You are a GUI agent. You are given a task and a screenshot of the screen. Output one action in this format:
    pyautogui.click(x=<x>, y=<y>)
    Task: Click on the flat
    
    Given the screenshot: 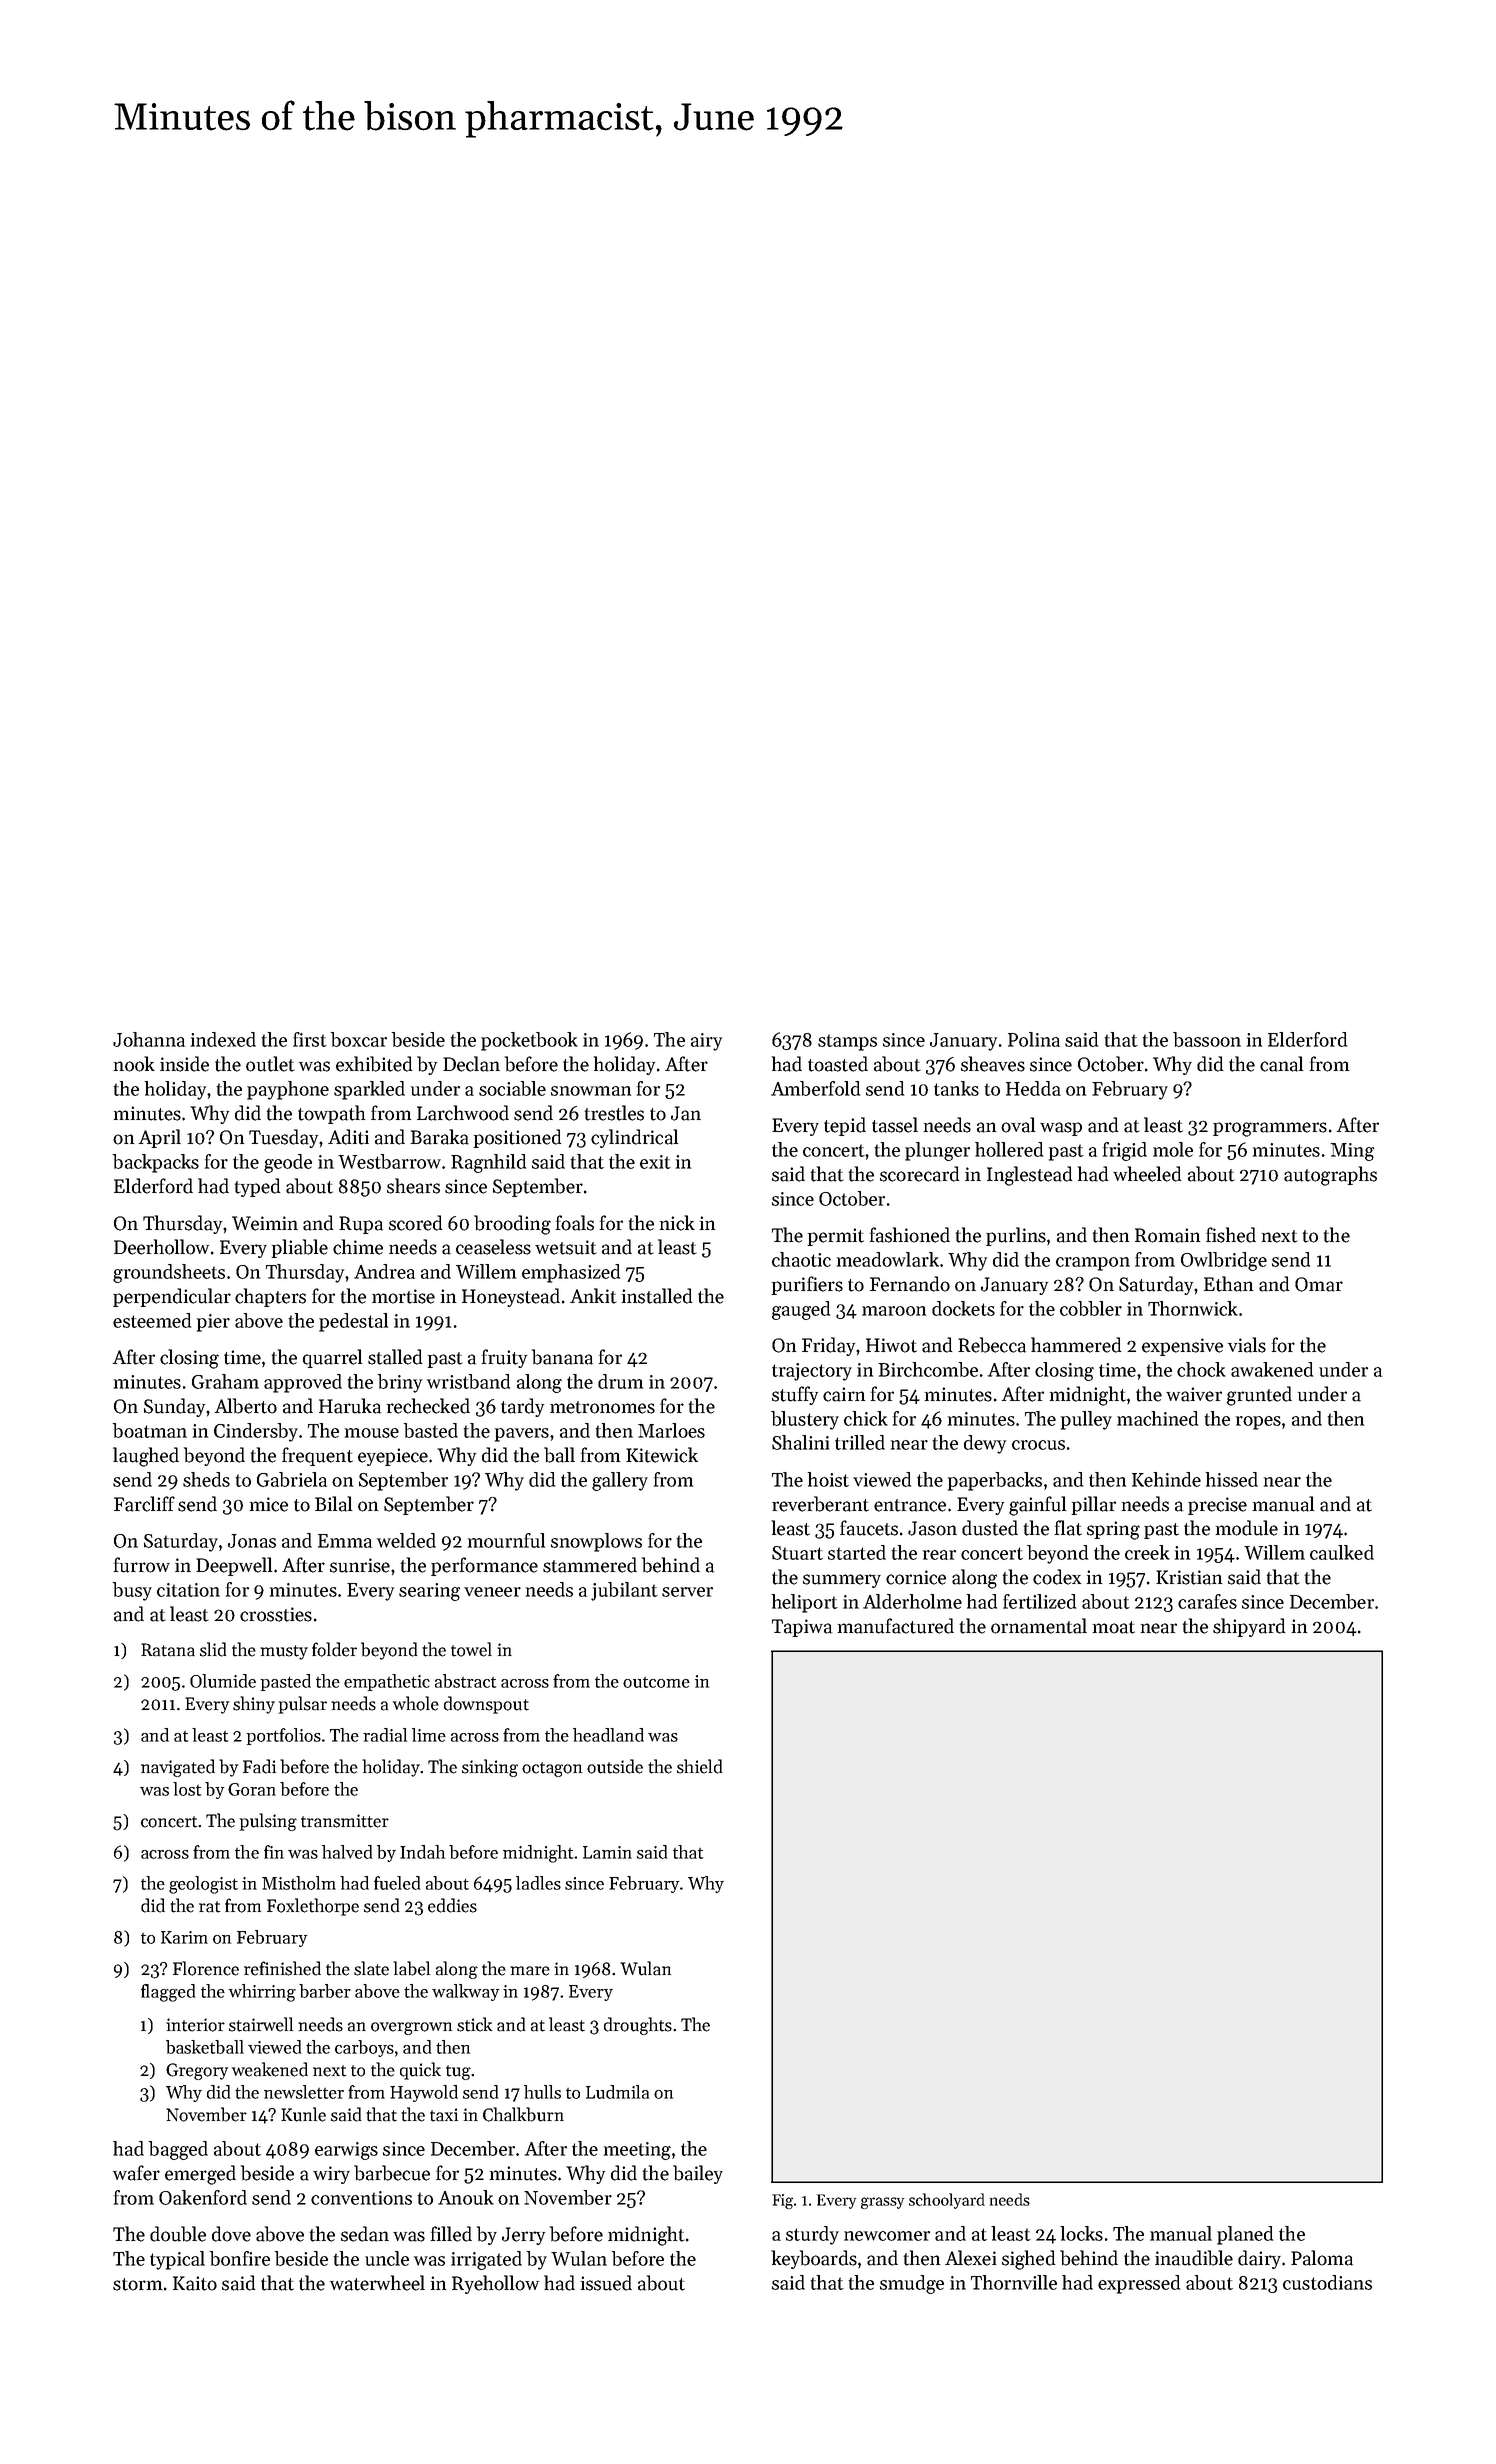 What is the action you would take?
    pyautogui.click(x=1068, y=1528)
